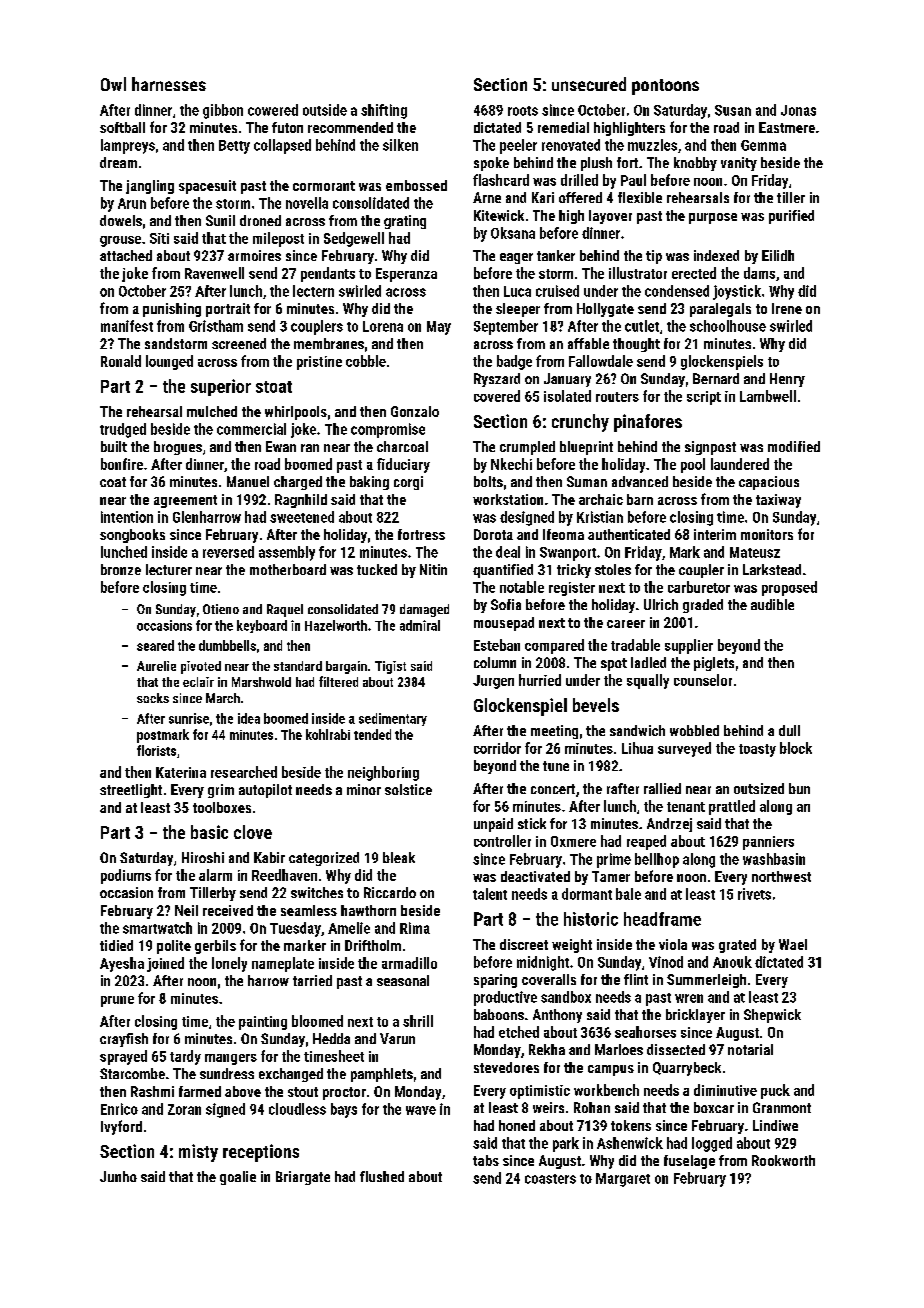 The image size is (924, 1308). What do you see at coordinates (490, 894) in the screenshot?
I see `talent` at bounding box center [490, 894].
